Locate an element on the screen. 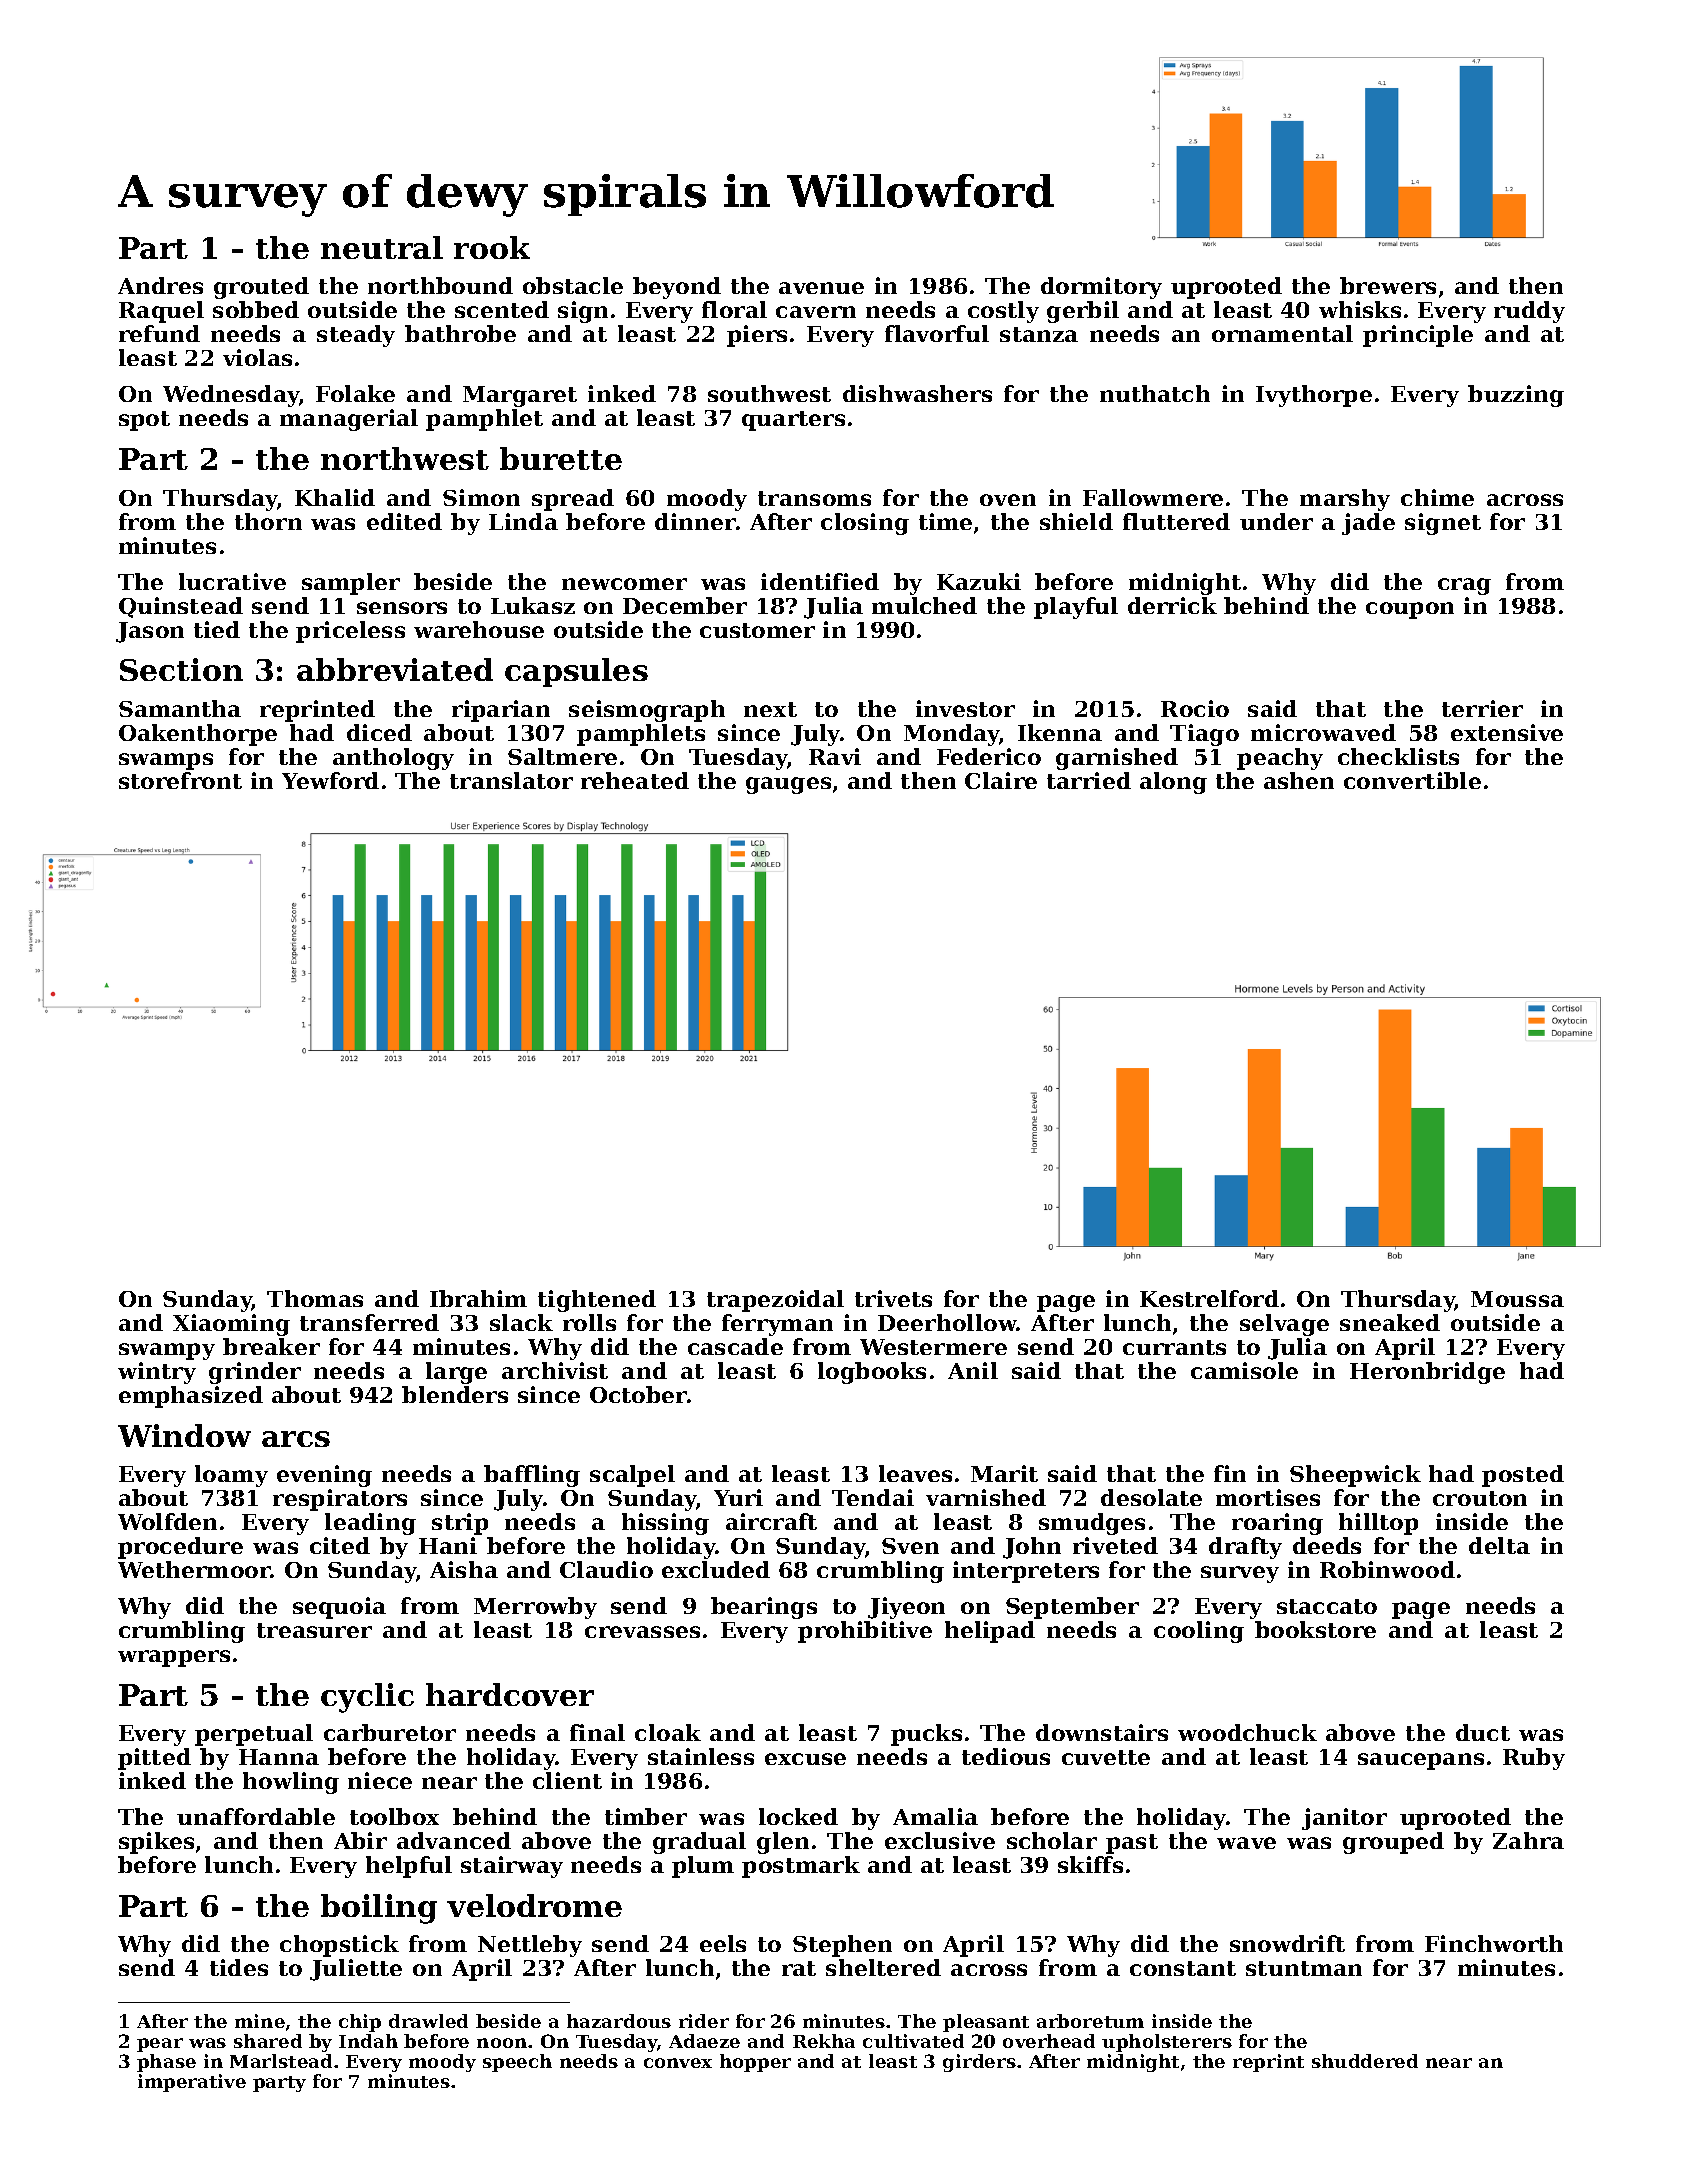  Fallowmere is located at coordinates (1153, 497).
